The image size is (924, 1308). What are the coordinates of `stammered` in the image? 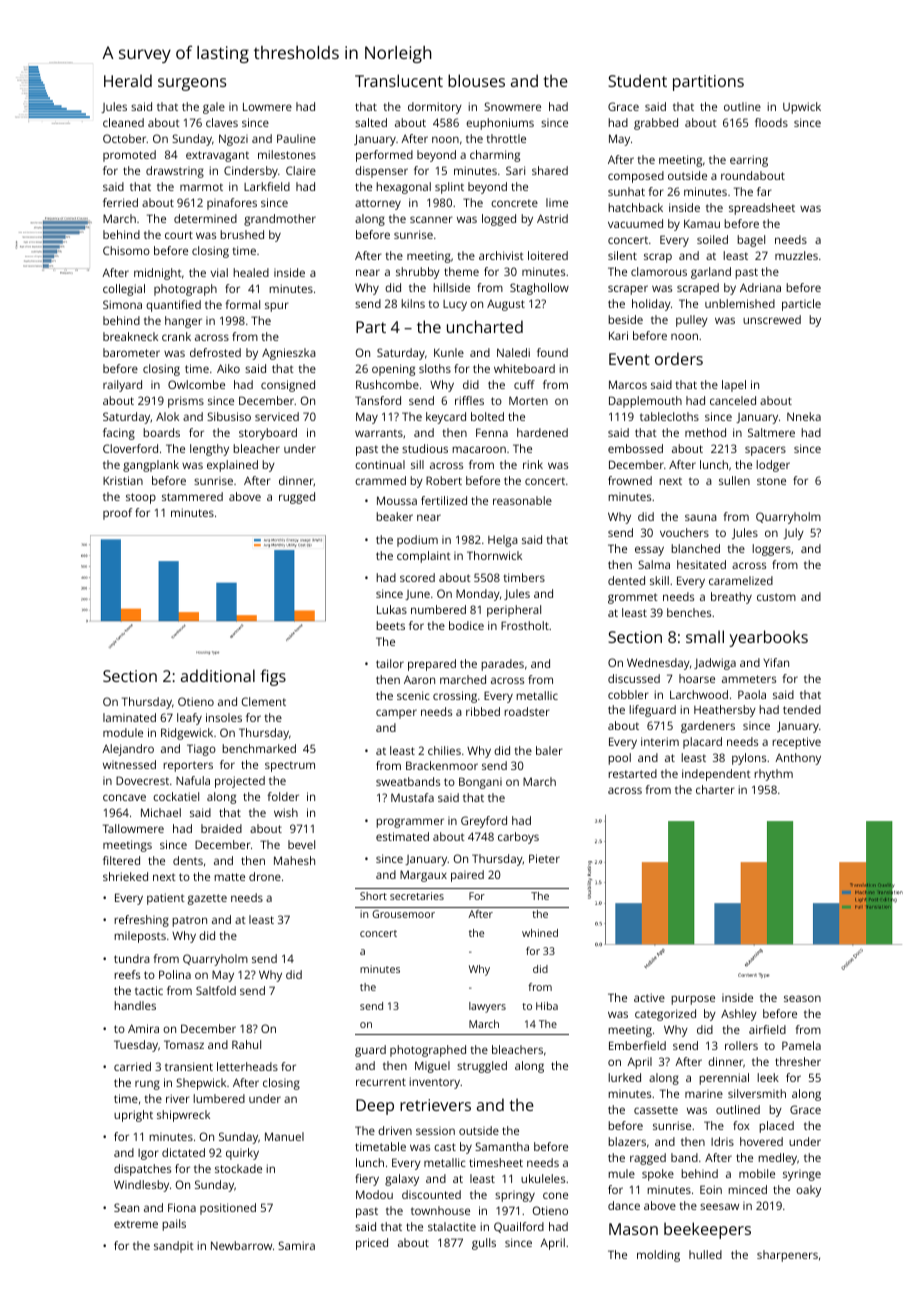 It's located at (192, 496).
